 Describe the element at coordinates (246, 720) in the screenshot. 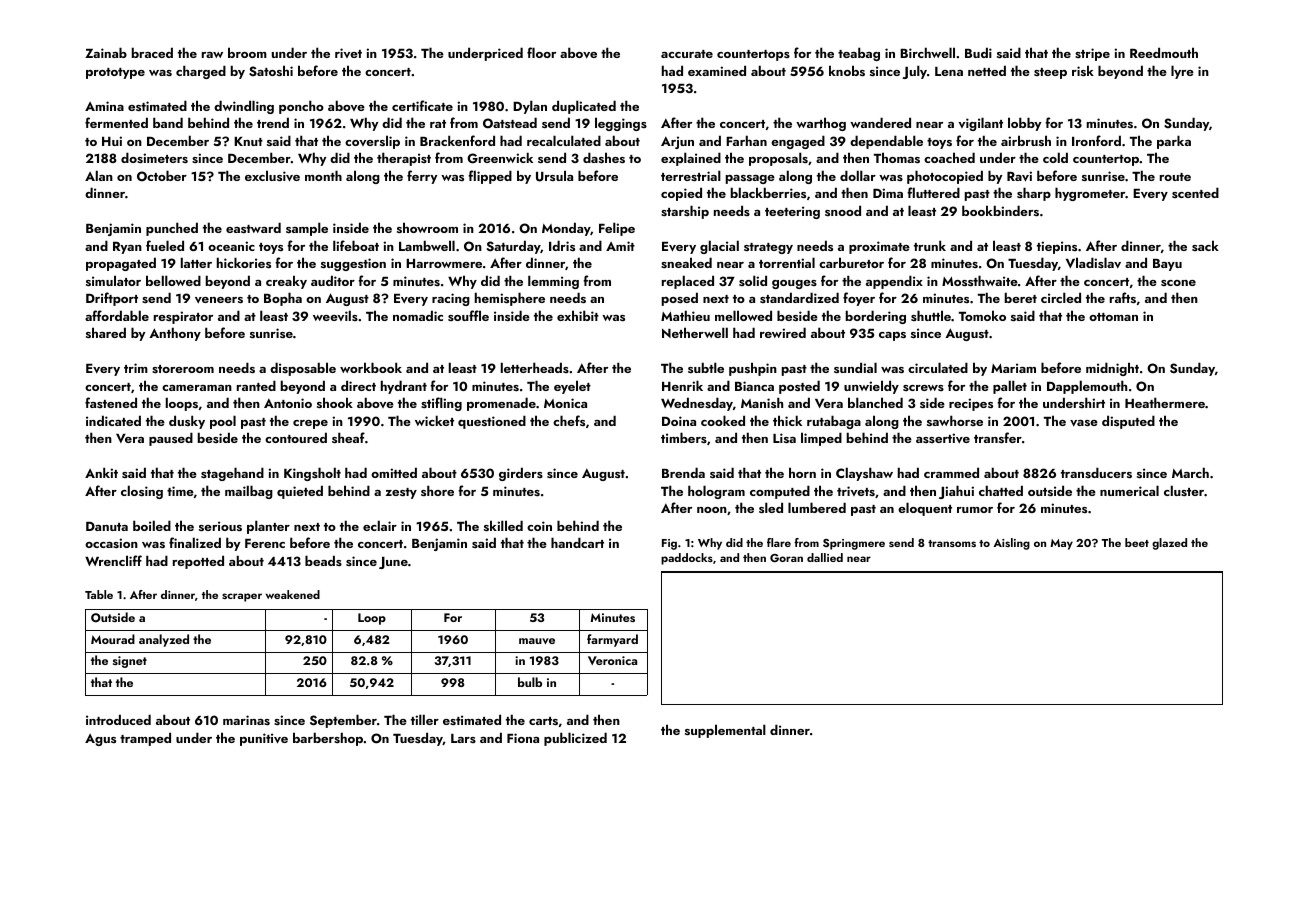

I see `marinas` at that location.
